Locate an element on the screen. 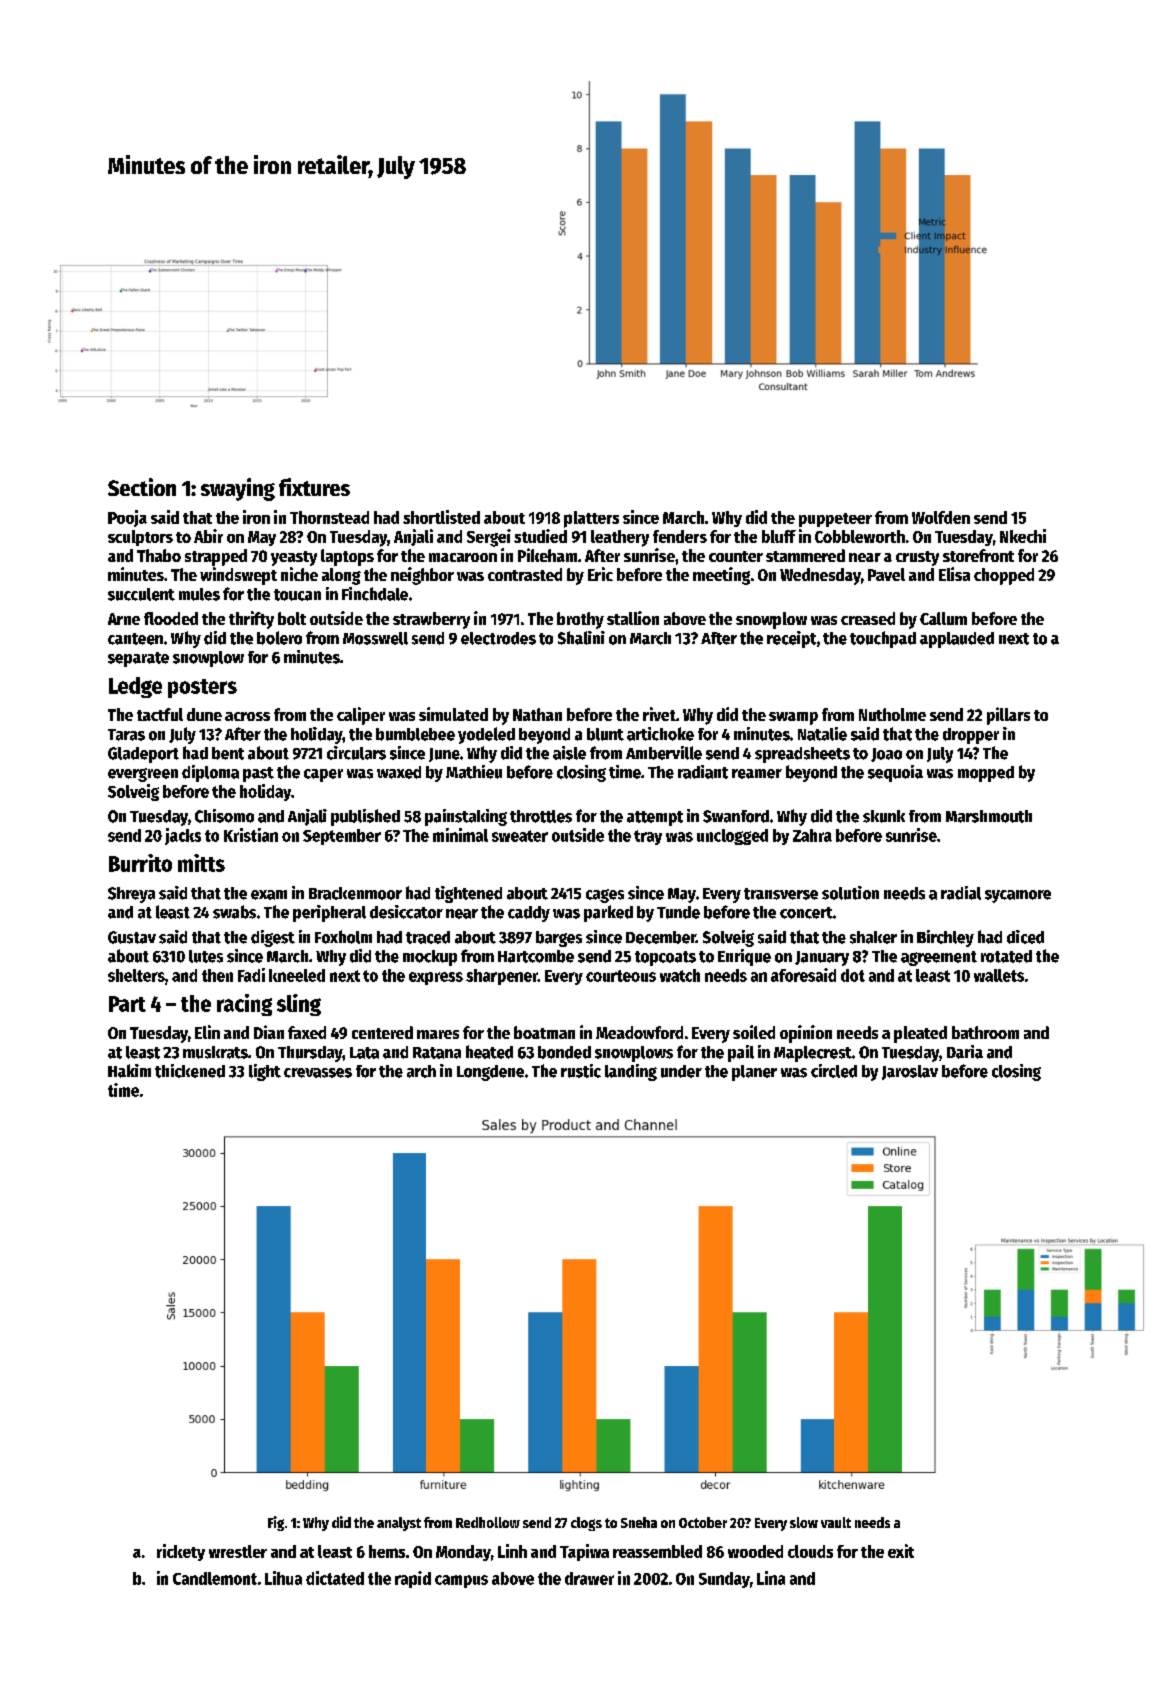  Hakim is located at coordinates (129, 1071).
